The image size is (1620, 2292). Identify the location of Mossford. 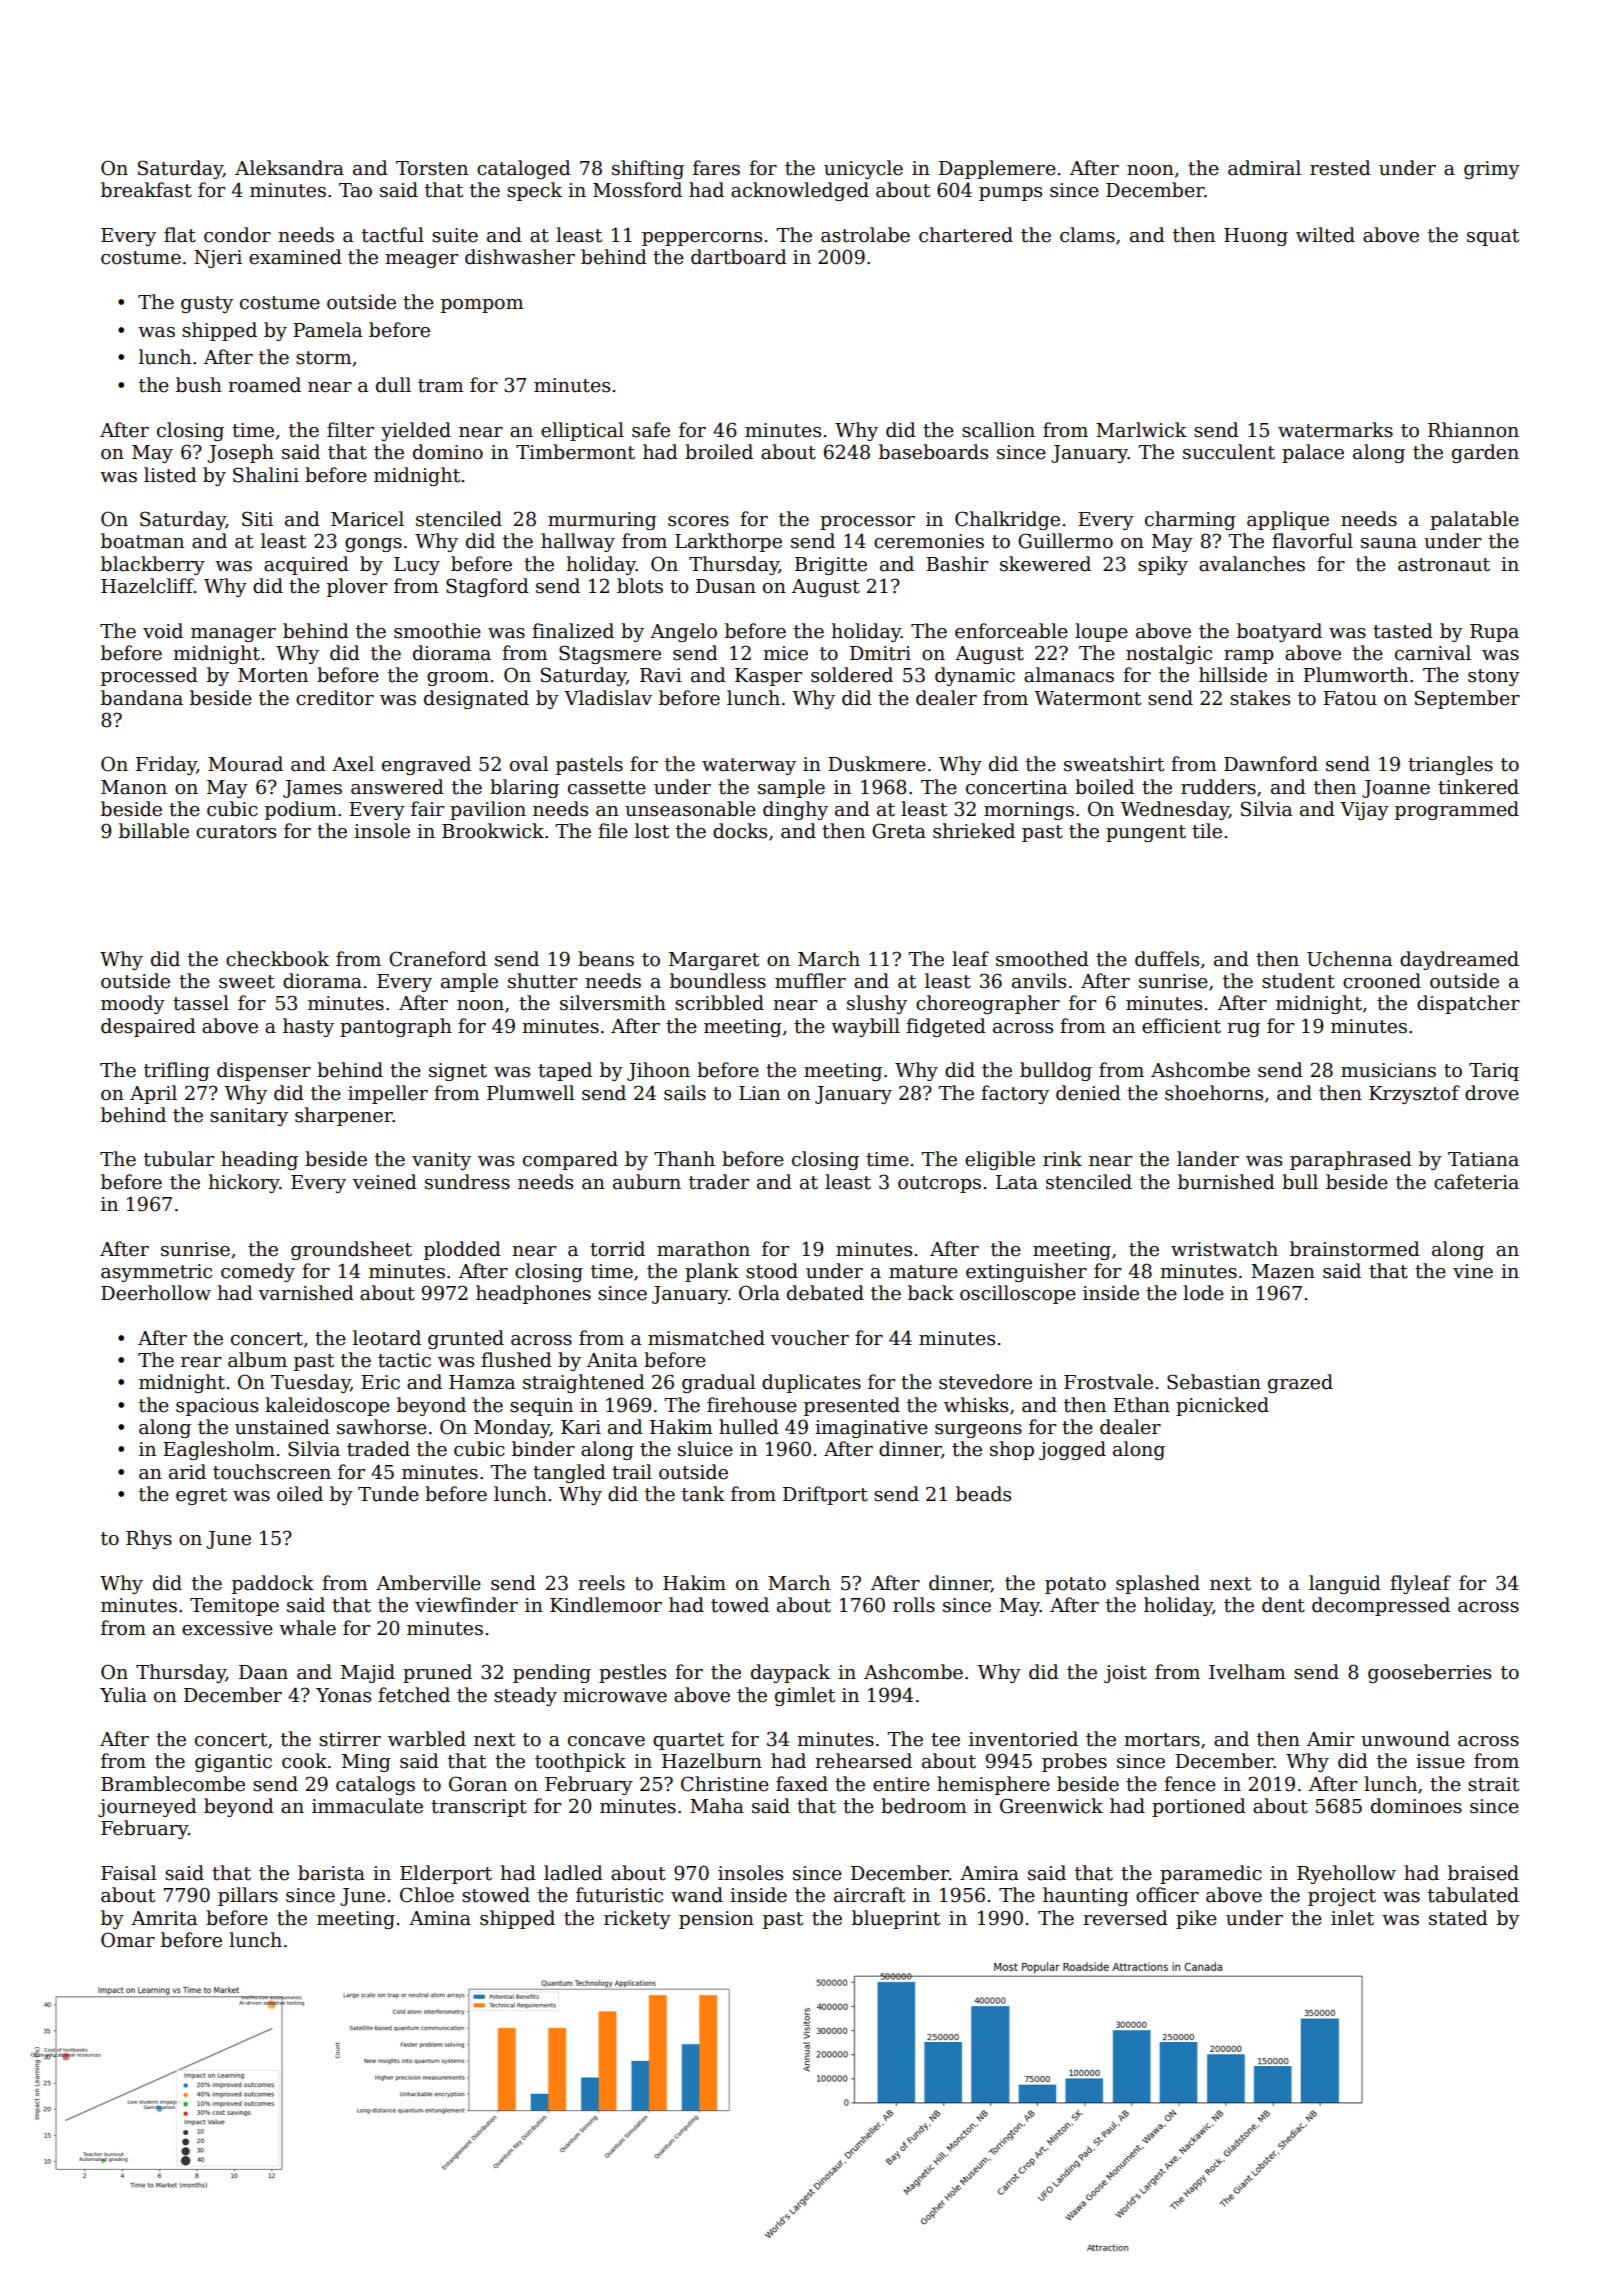
(637, 190).
